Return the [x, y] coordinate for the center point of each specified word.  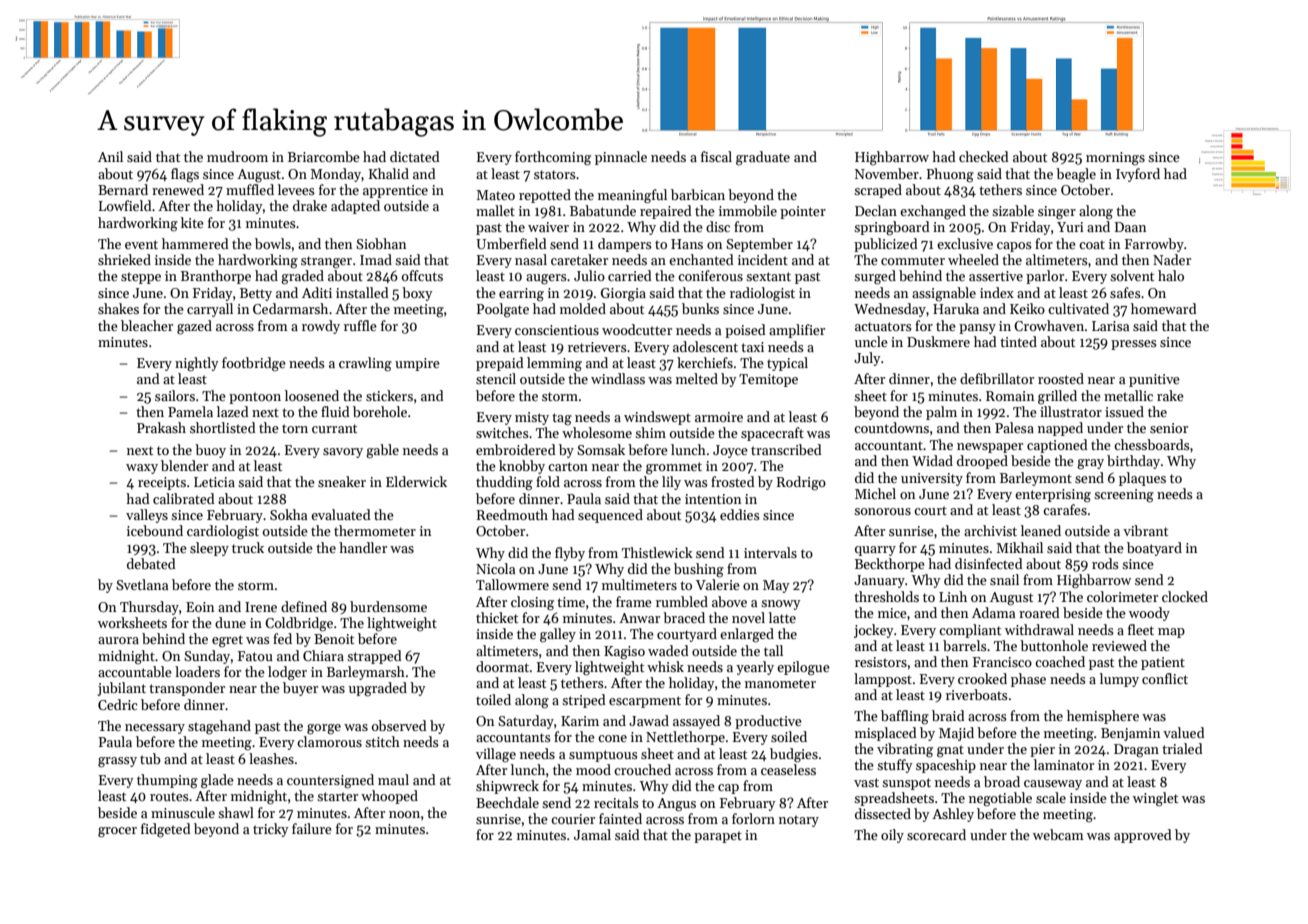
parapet [718, 837]
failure [312, 828]
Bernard [123, 189]
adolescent [705, 346]
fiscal [716, 156]
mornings [1115, 159]
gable [382, 451]
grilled [1057, 397]
